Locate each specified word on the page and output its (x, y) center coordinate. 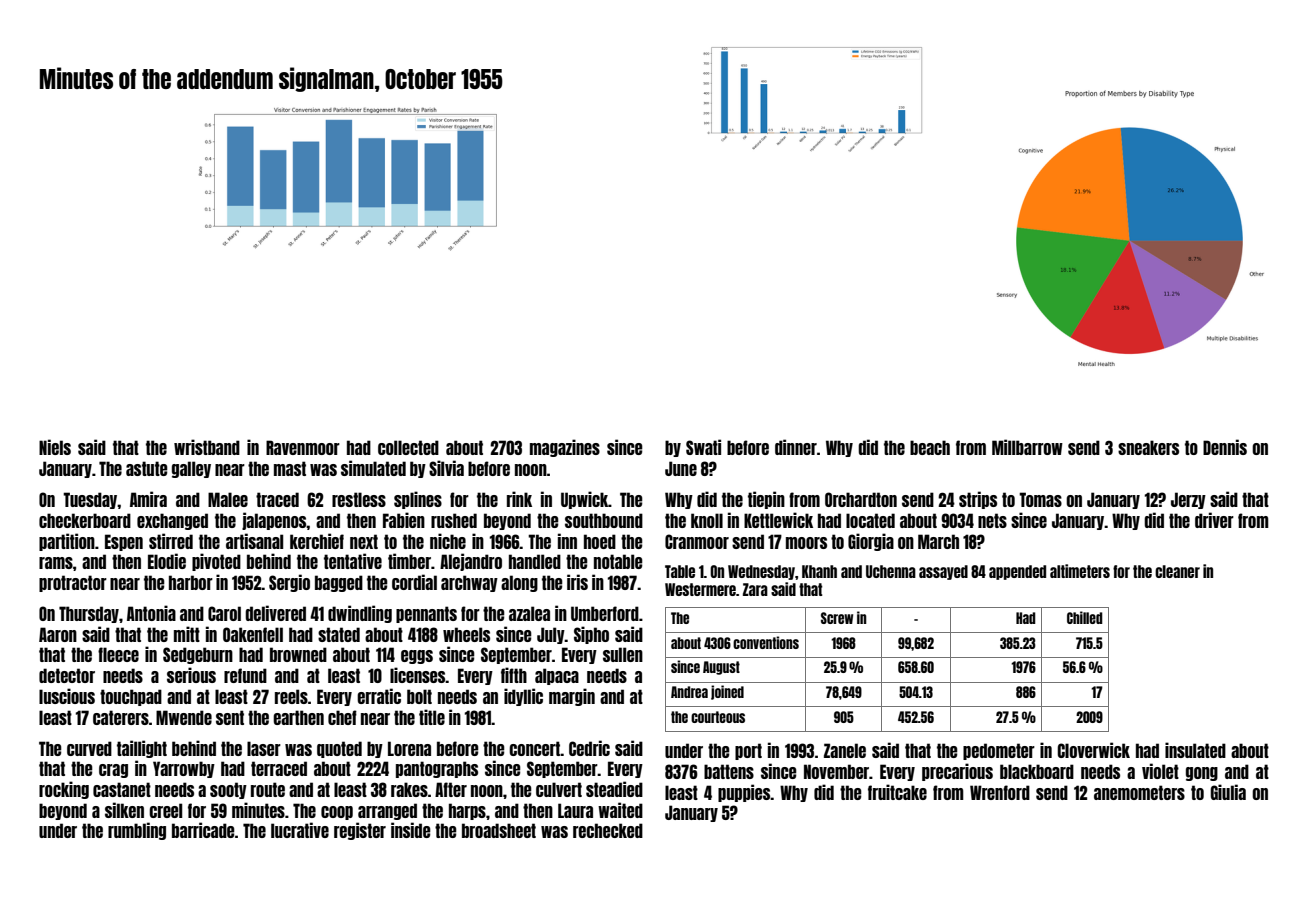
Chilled (1085, 617)
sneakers (1148, 447)
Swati (703, 447)
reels (291, 696)
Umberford (605, 613)
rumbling (137, 831)
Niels (55, 447)
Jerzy (1188, 500)
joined (727, 692)
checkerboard (85, 520)
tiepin (766, 500)
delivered (275, 613)
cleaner (1177, 571)
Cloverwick (1093, 750)
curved (89, 748)
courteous (718, 717)
